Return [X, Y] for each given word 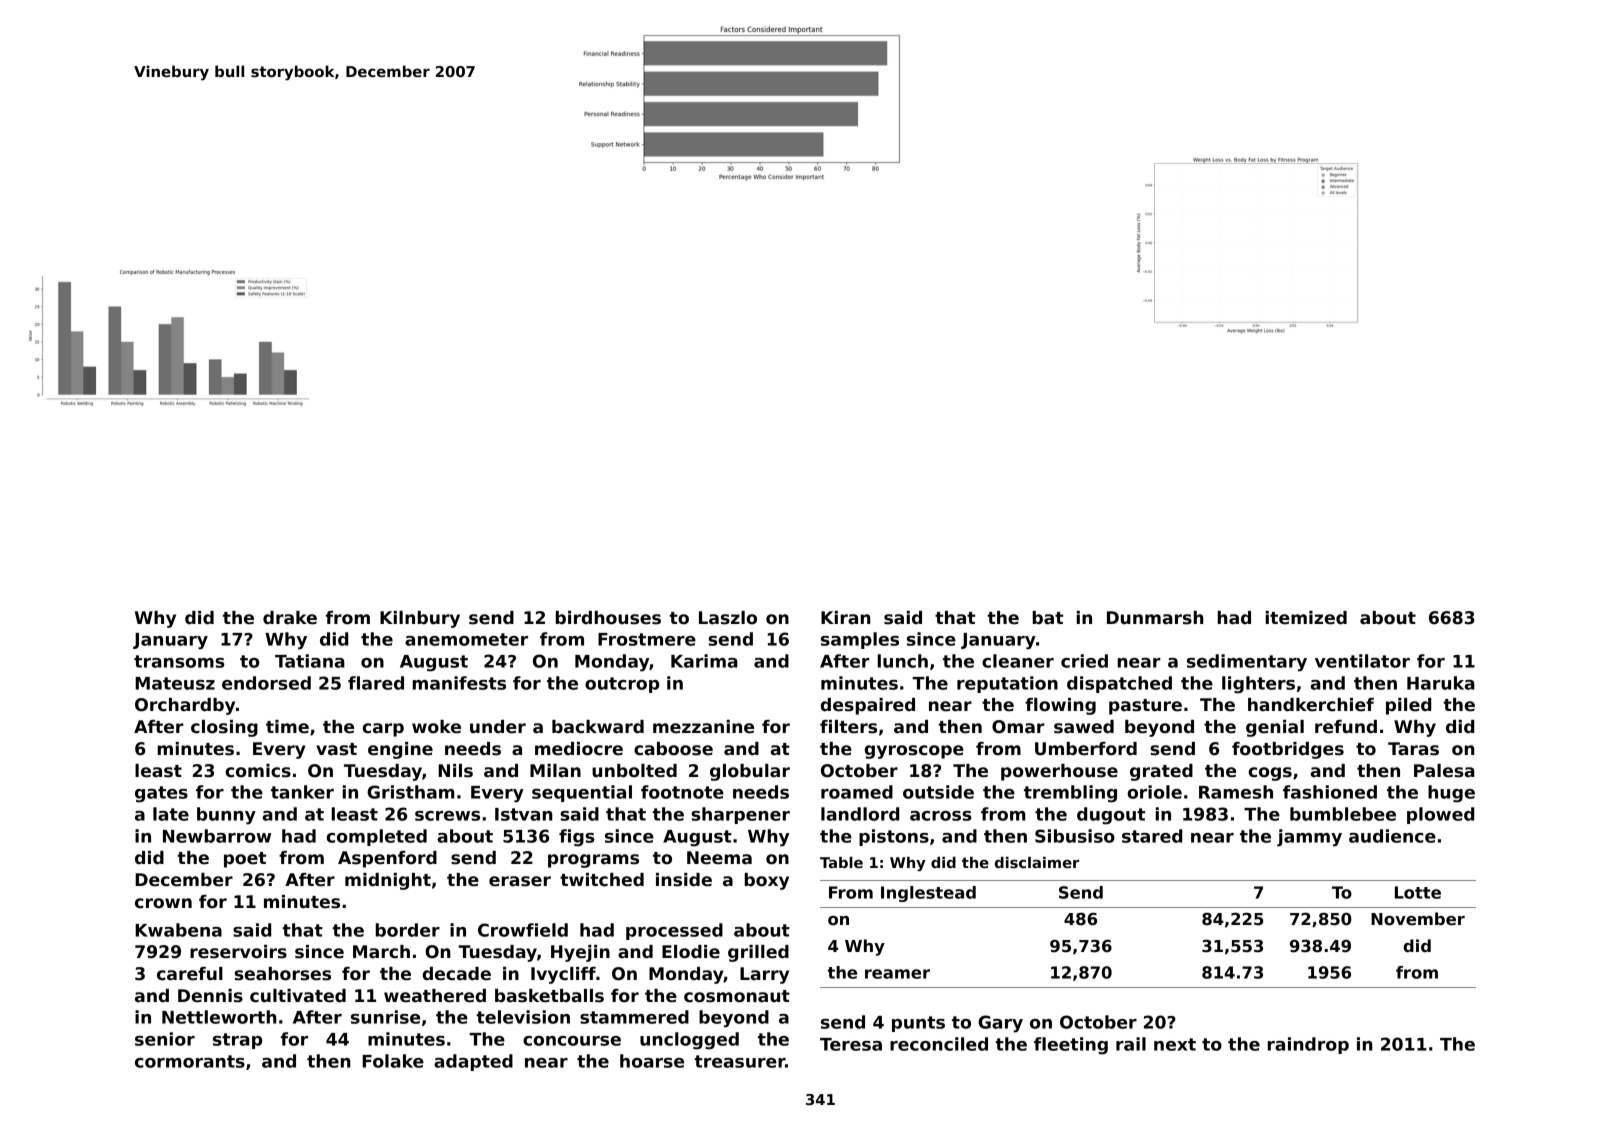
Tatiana [310, 661]
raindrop [1308, 1045]
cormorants [190, 1061]
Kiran [846, 618]
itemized [1306, 618]
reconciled [939, 1044]
